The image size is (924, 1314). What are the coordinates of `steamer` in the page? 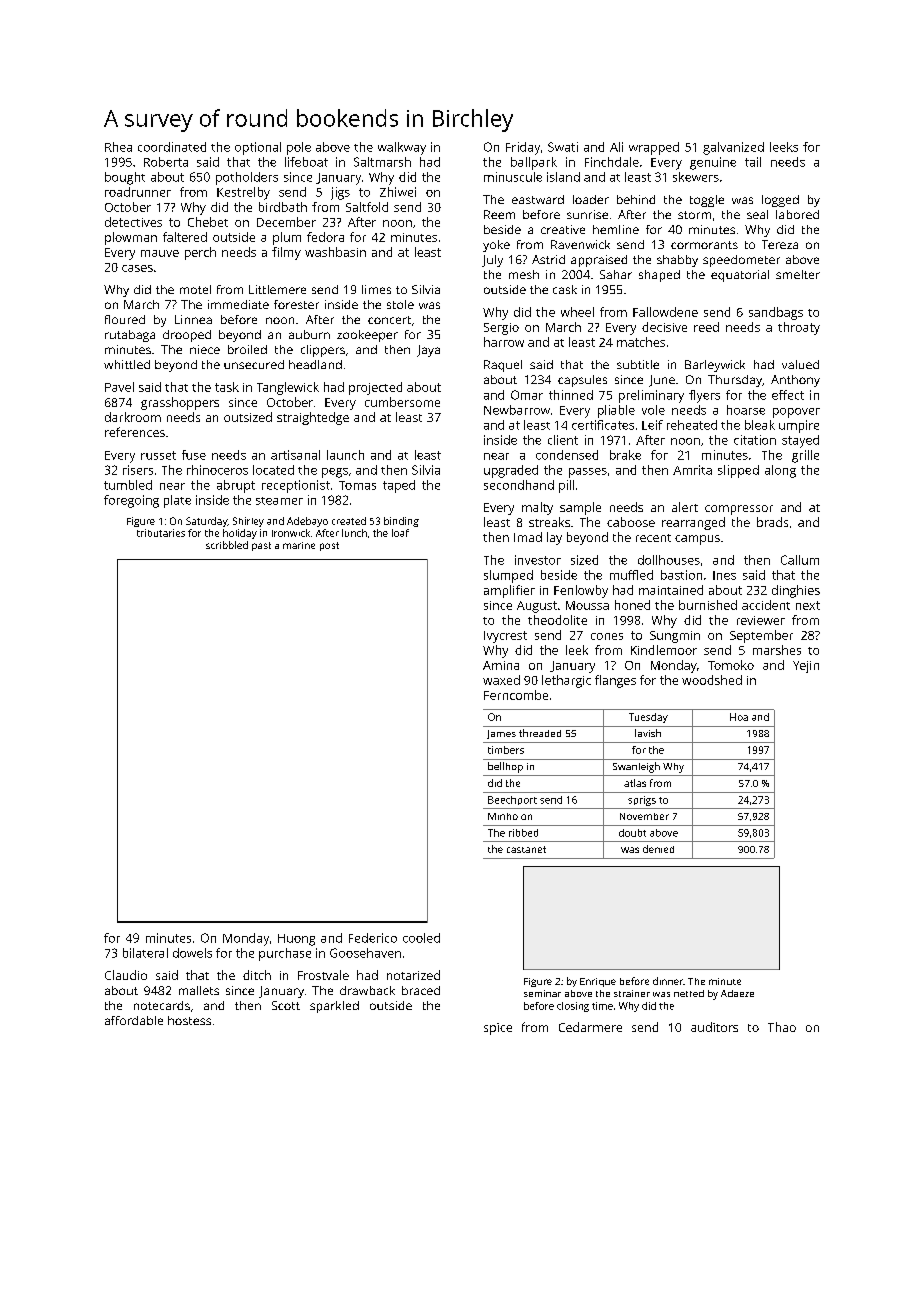 It's located at (279, 501).
